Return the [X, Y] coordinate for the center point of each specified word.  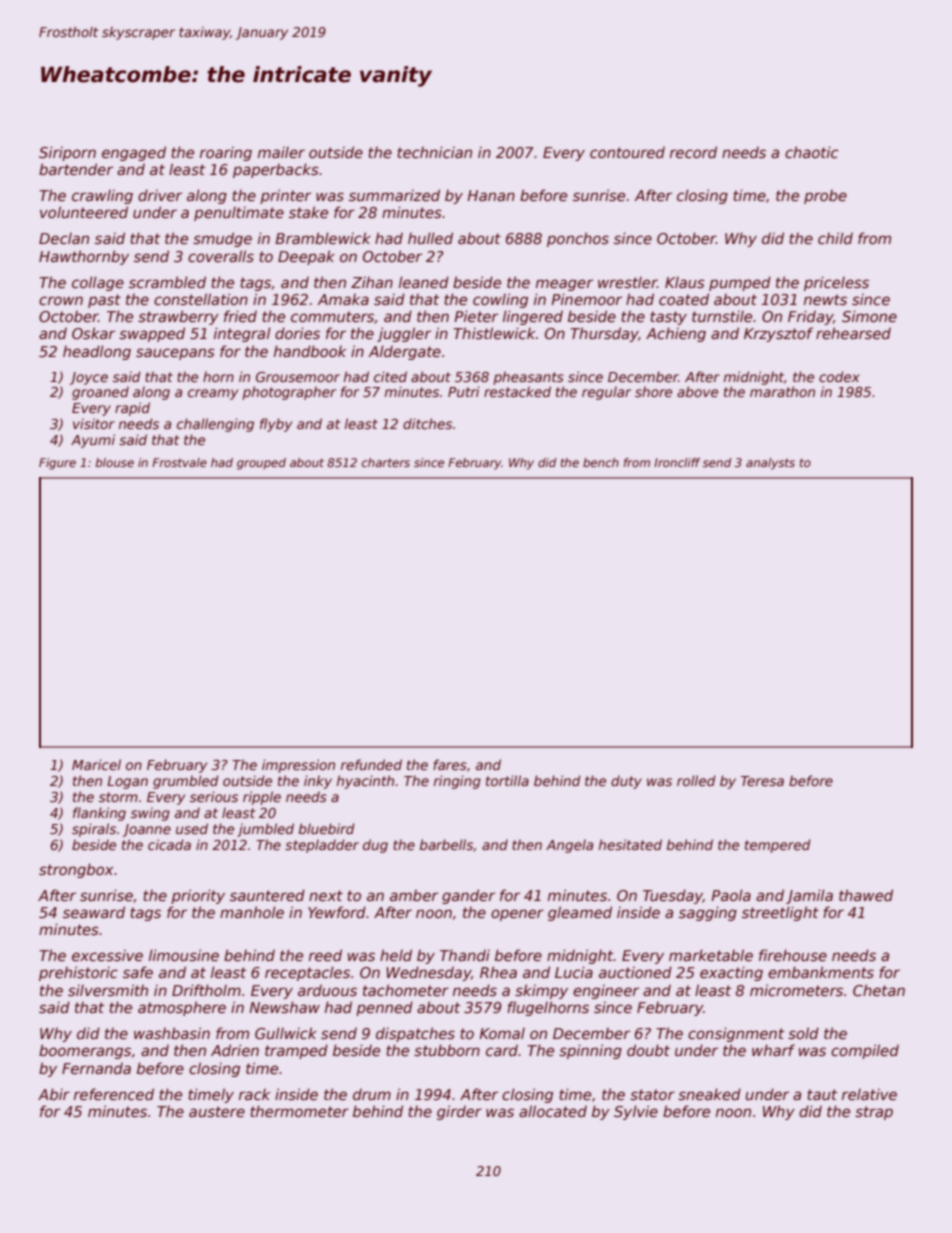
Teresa [762, 781]
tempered [778, 846]
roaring [226, 154]
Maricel [96, 764]
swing [150, 814]
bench [601, 462]
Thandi [465, 955]
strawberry [178, 317]
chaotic [812, 152]
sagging [708, 913]
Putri [464, 391]
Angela [569, 846]
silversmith [108, 990]
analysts [770, 464]
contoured [627, 152]
